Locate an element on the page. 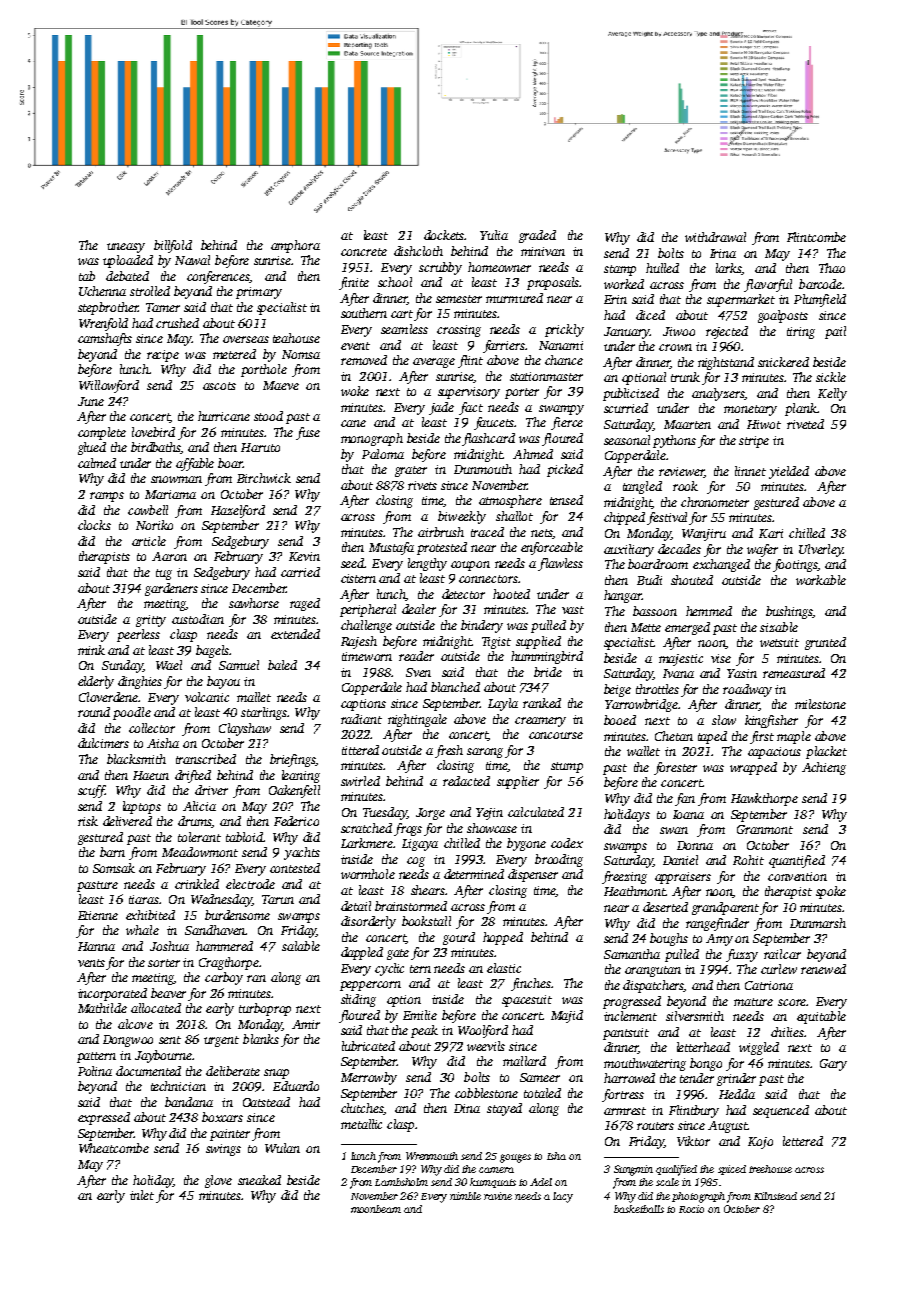  sawhorse is located at coordinates (254, 603).
